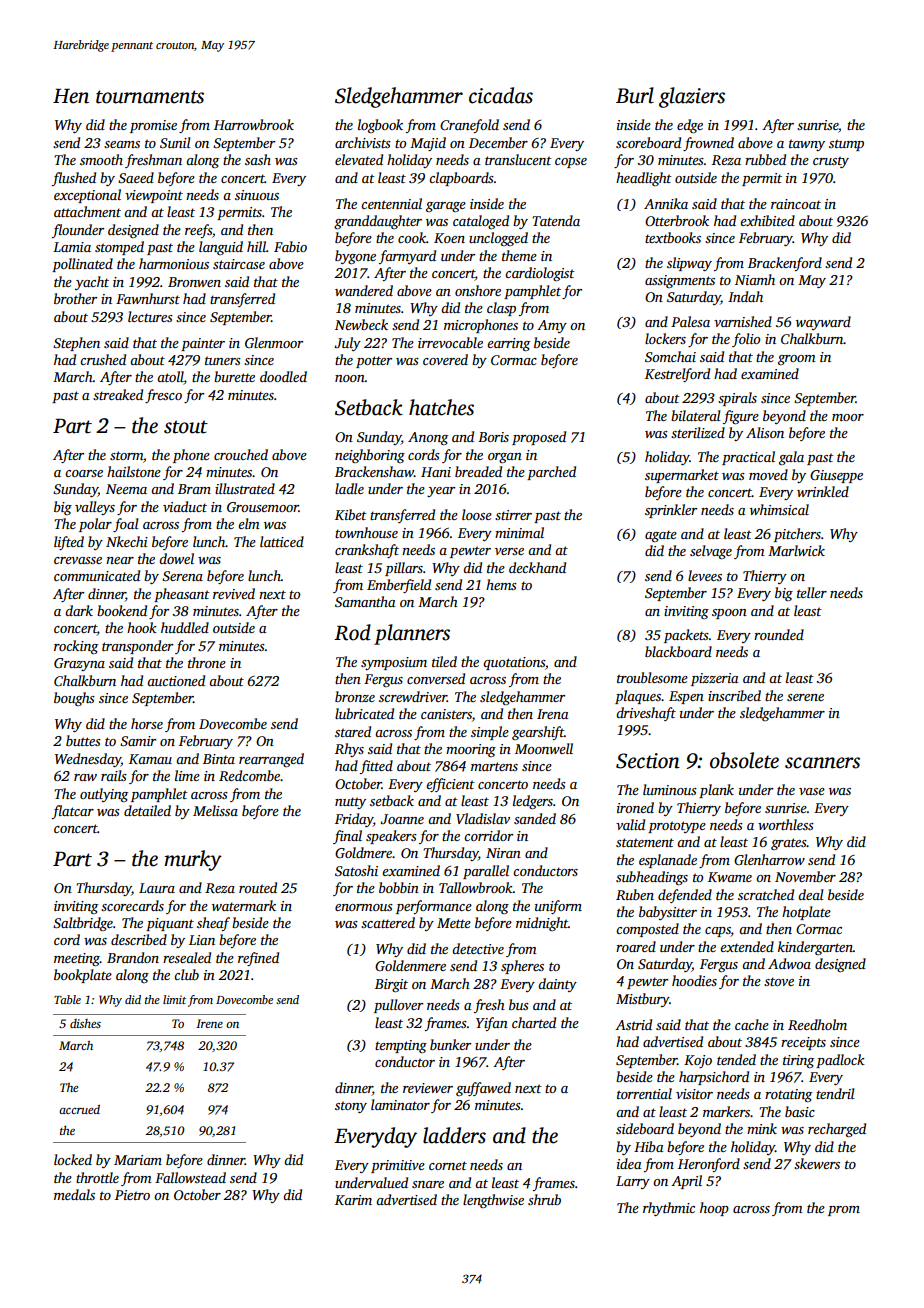  Describe the element at coordinates (74, 699) in the screenshot. I see `boughs` at that location.
